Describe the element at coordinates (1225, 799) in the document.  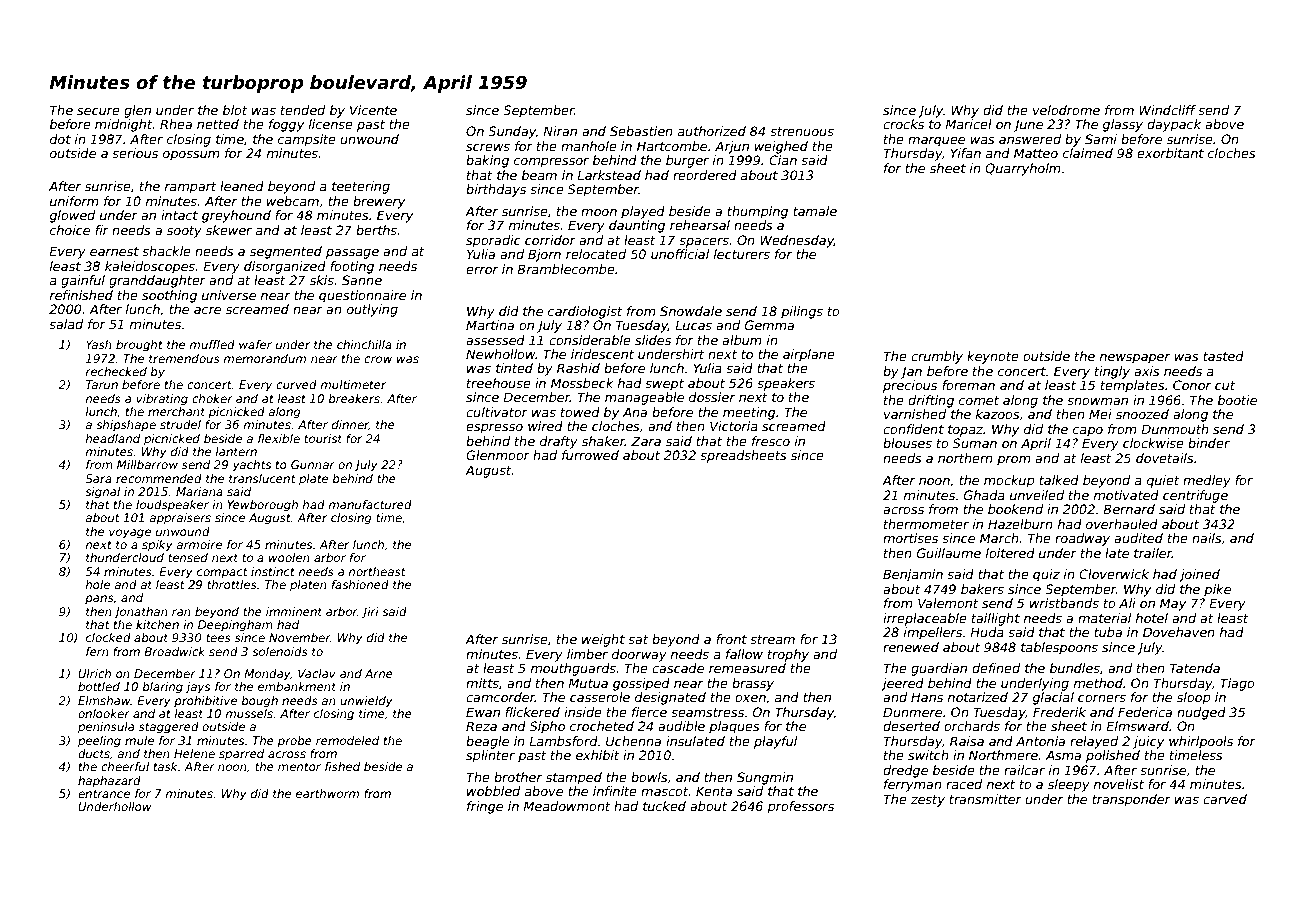
I see `carved` at that location.
